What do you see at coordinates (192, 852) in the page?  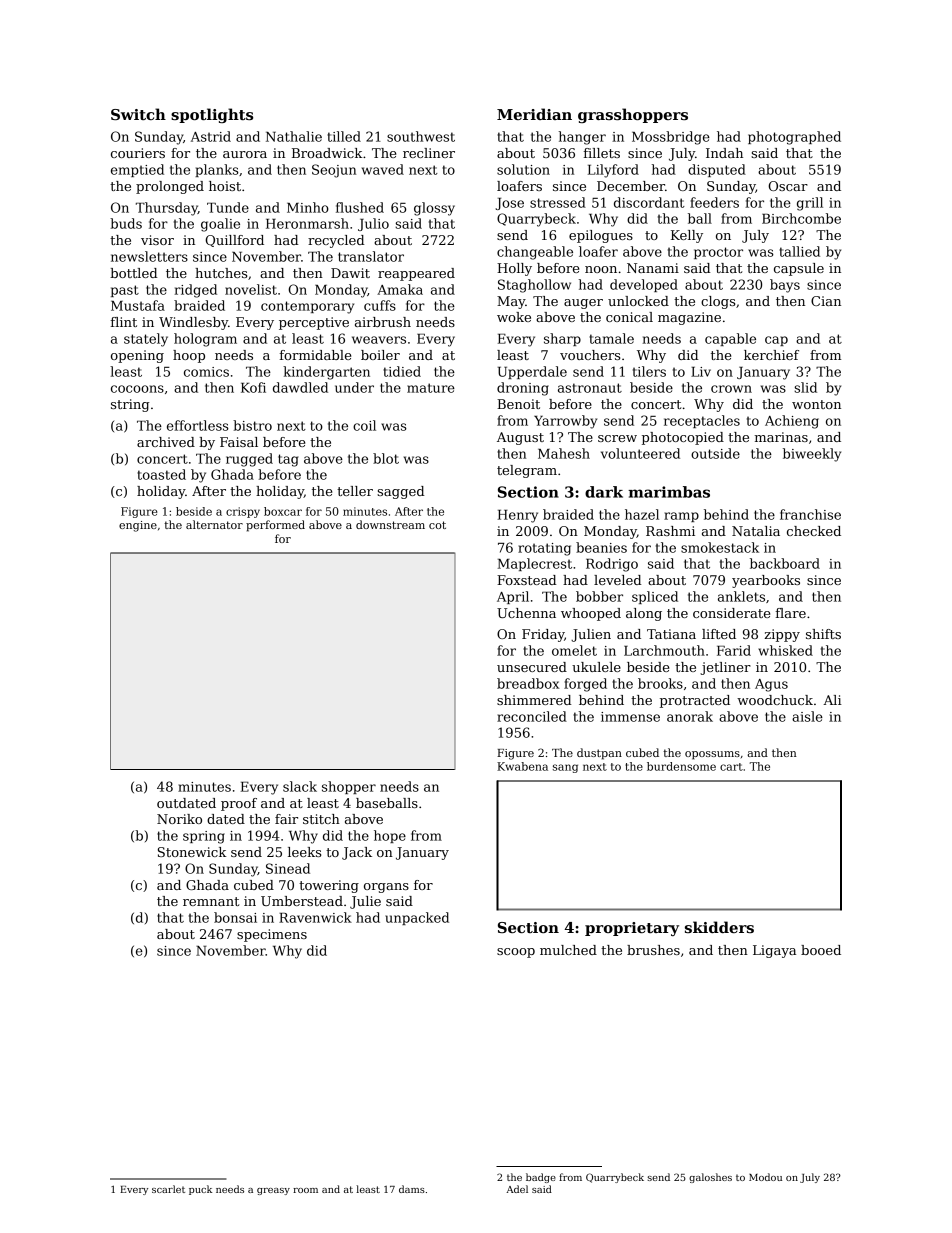 I see `Stonewick` at bounding box center [192, 852].
